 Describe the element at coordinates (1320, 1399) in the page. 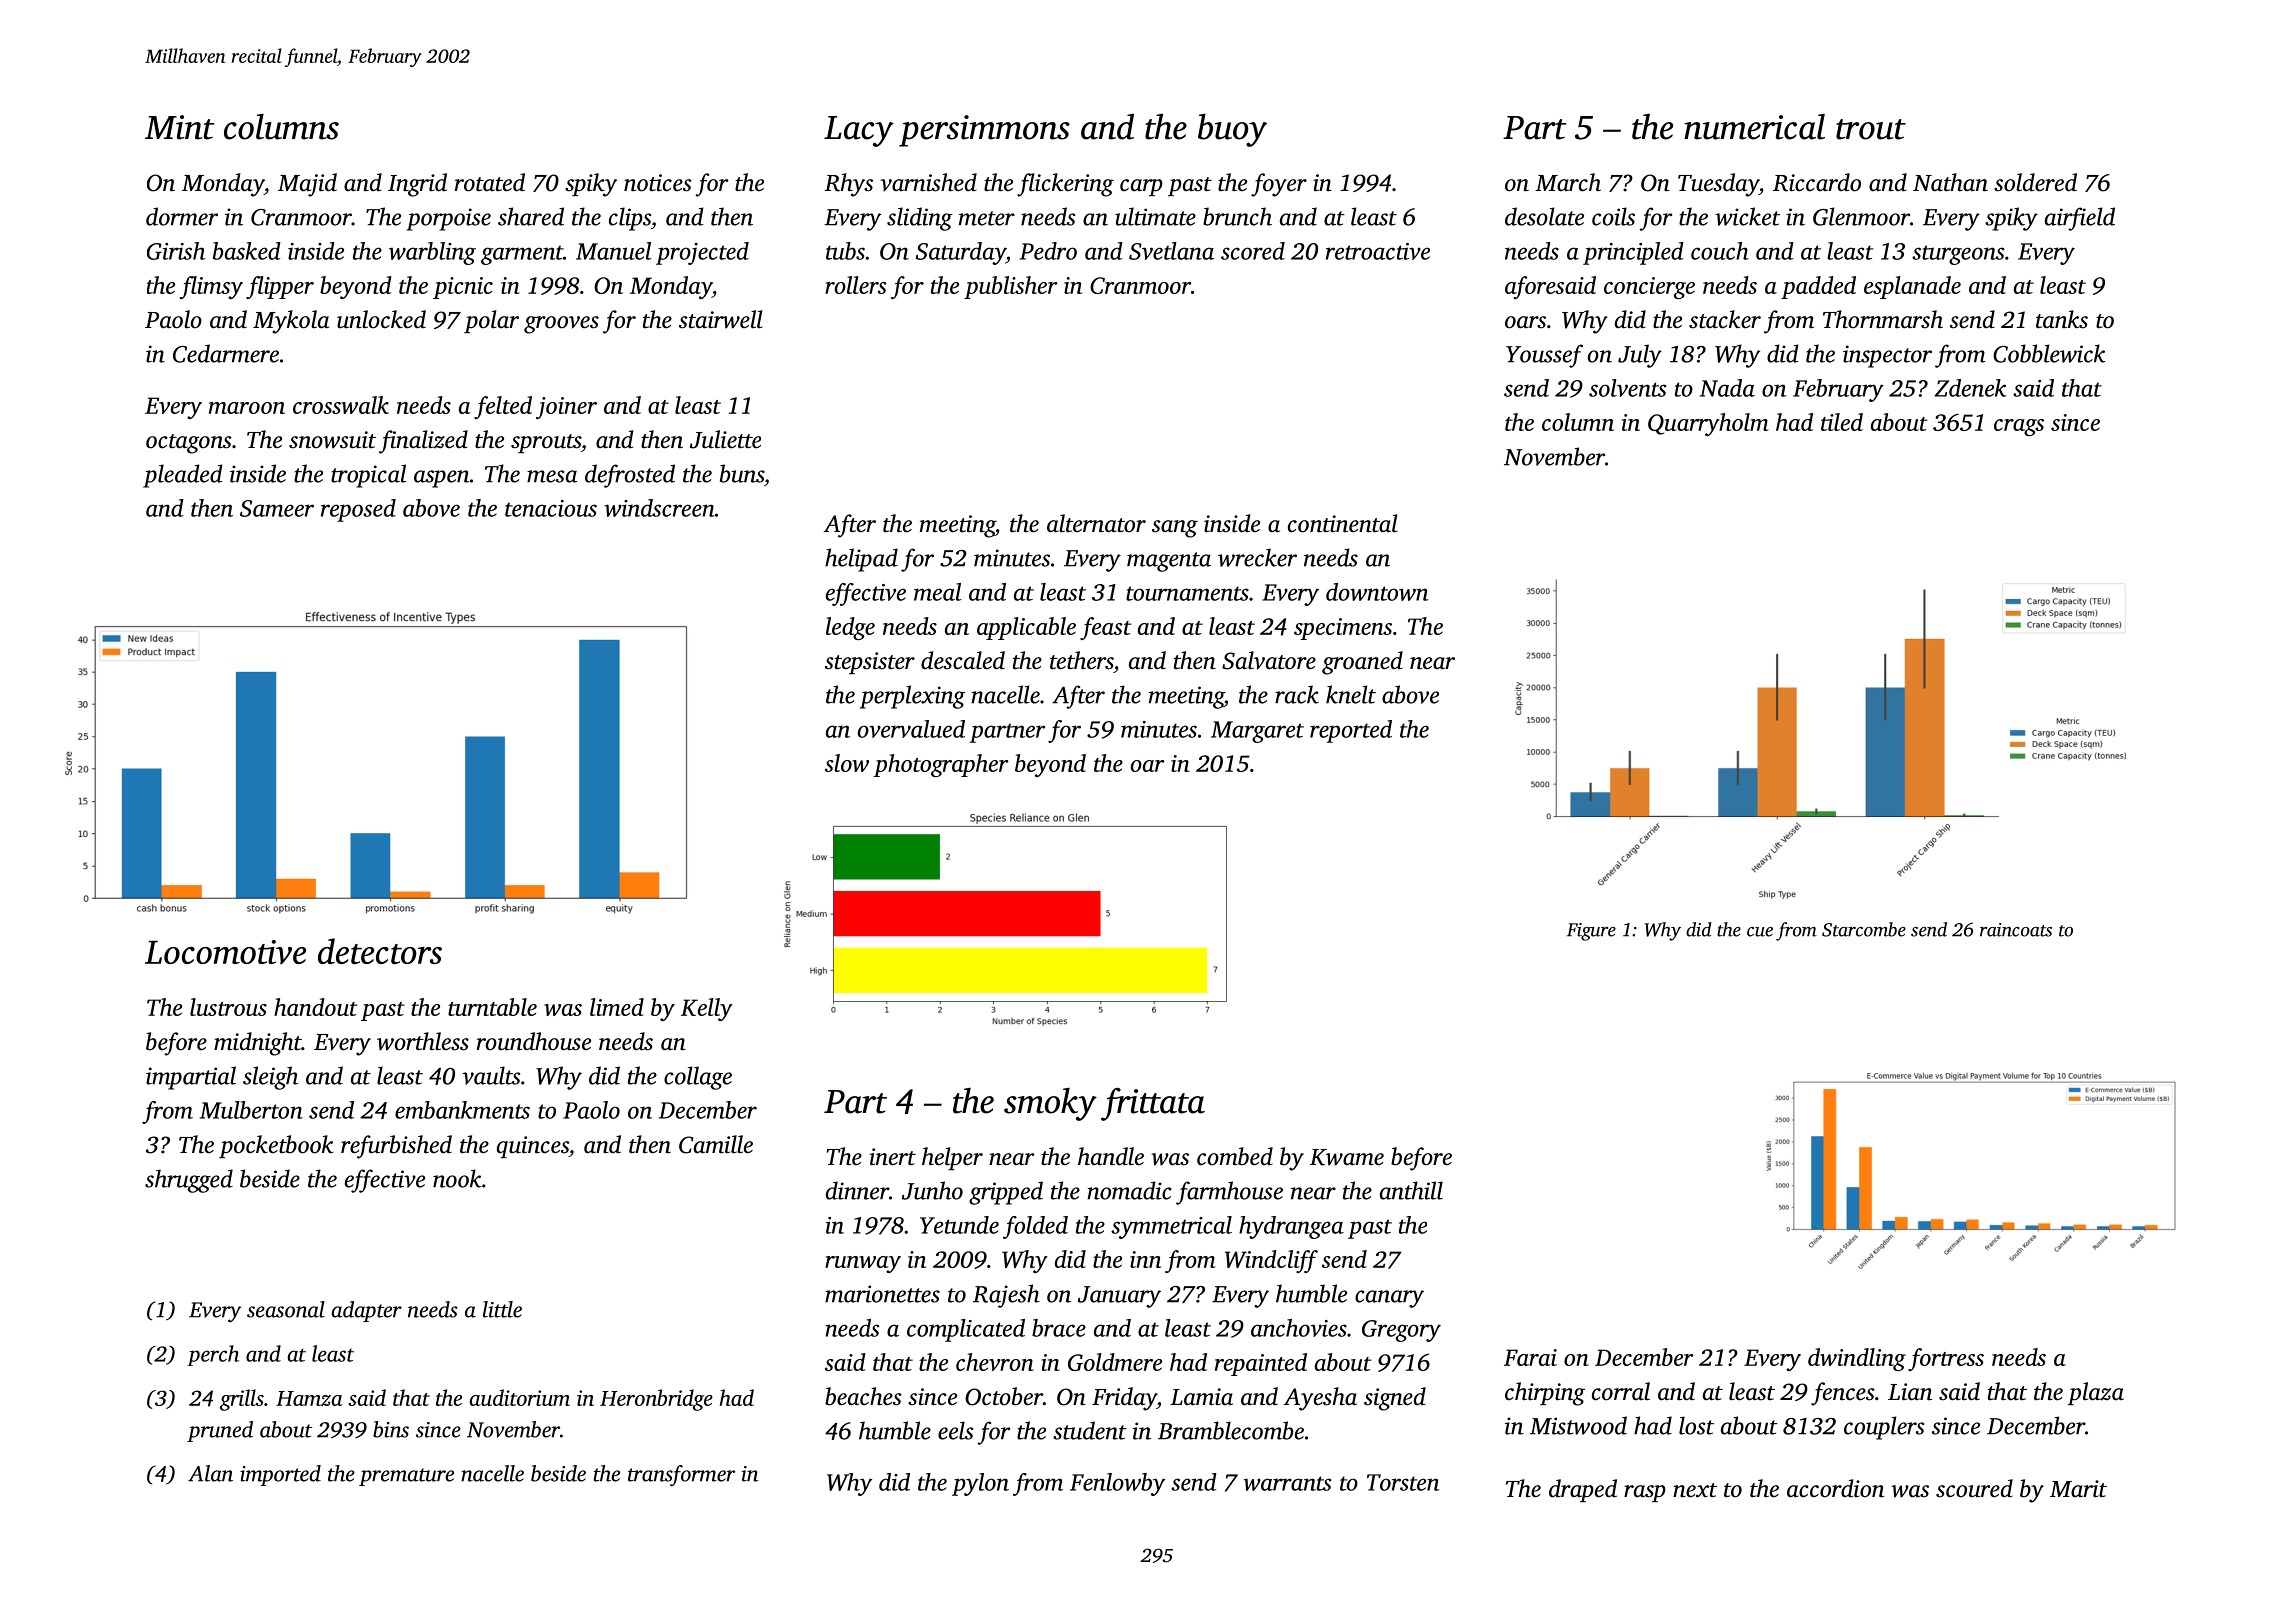

I see `Ayesha` at that location.
